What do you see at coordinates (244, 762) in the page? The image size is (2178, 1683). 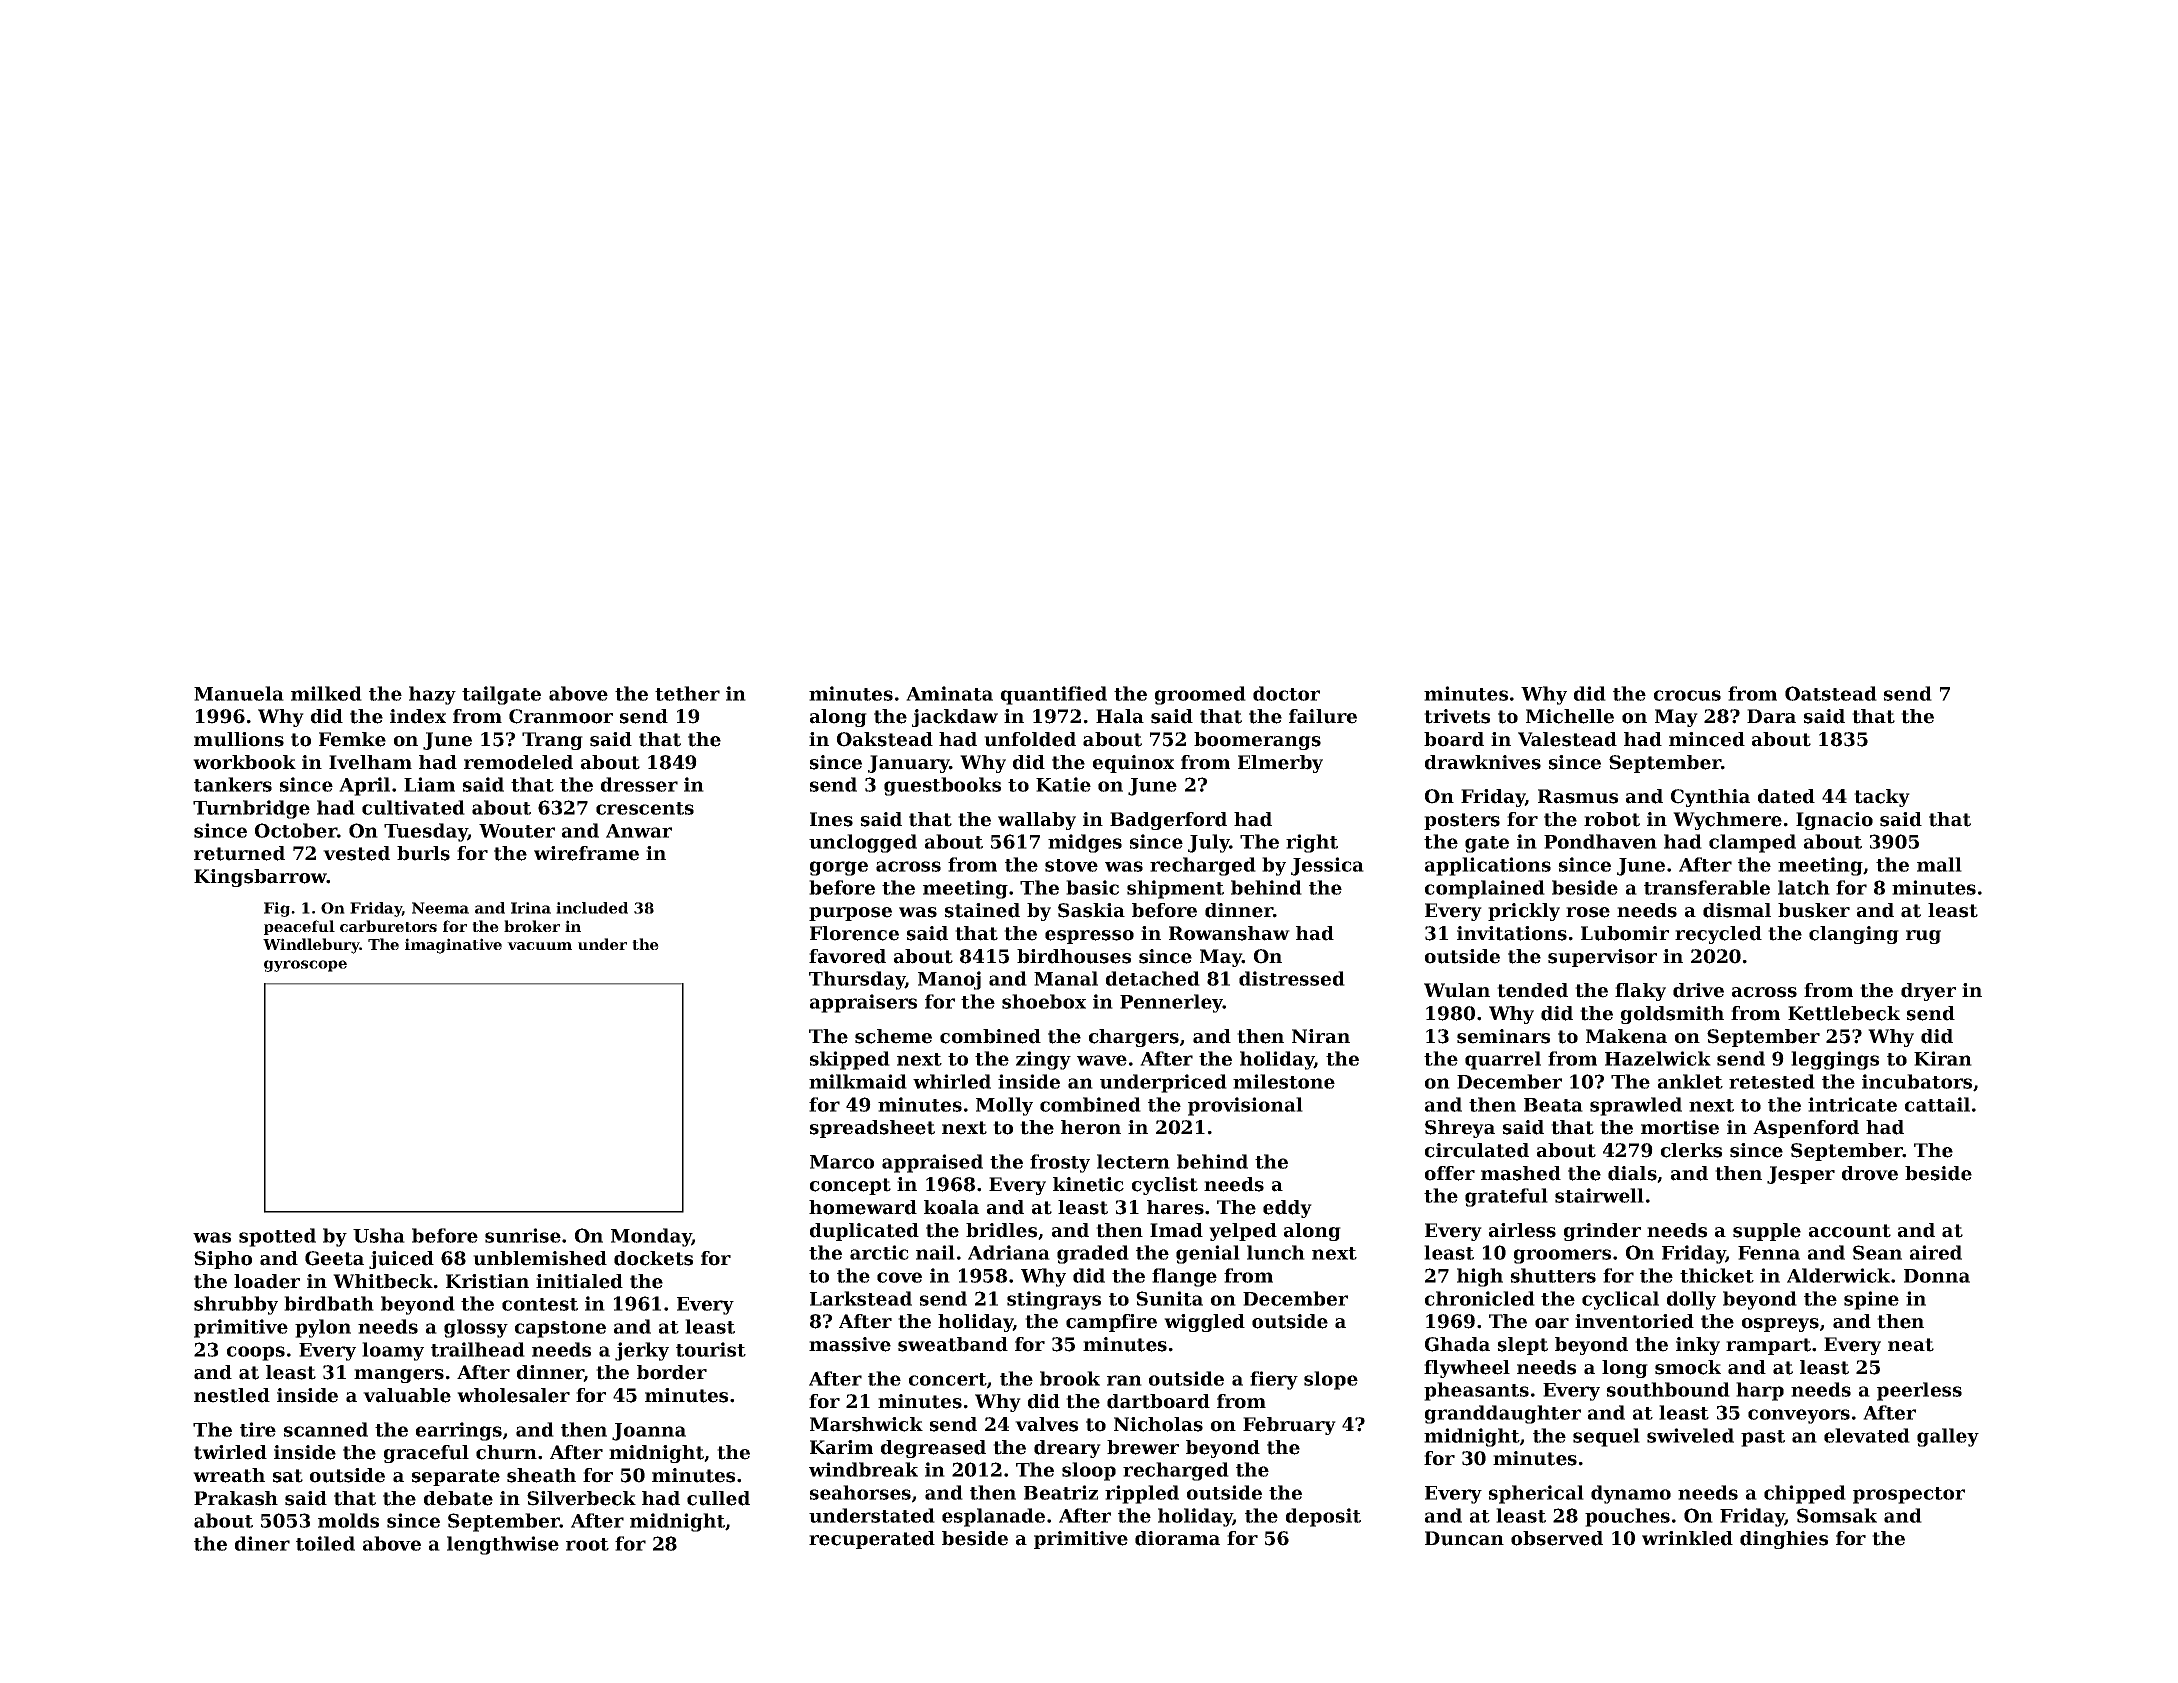 I see `workbook` at bounding box center [244, 762].
